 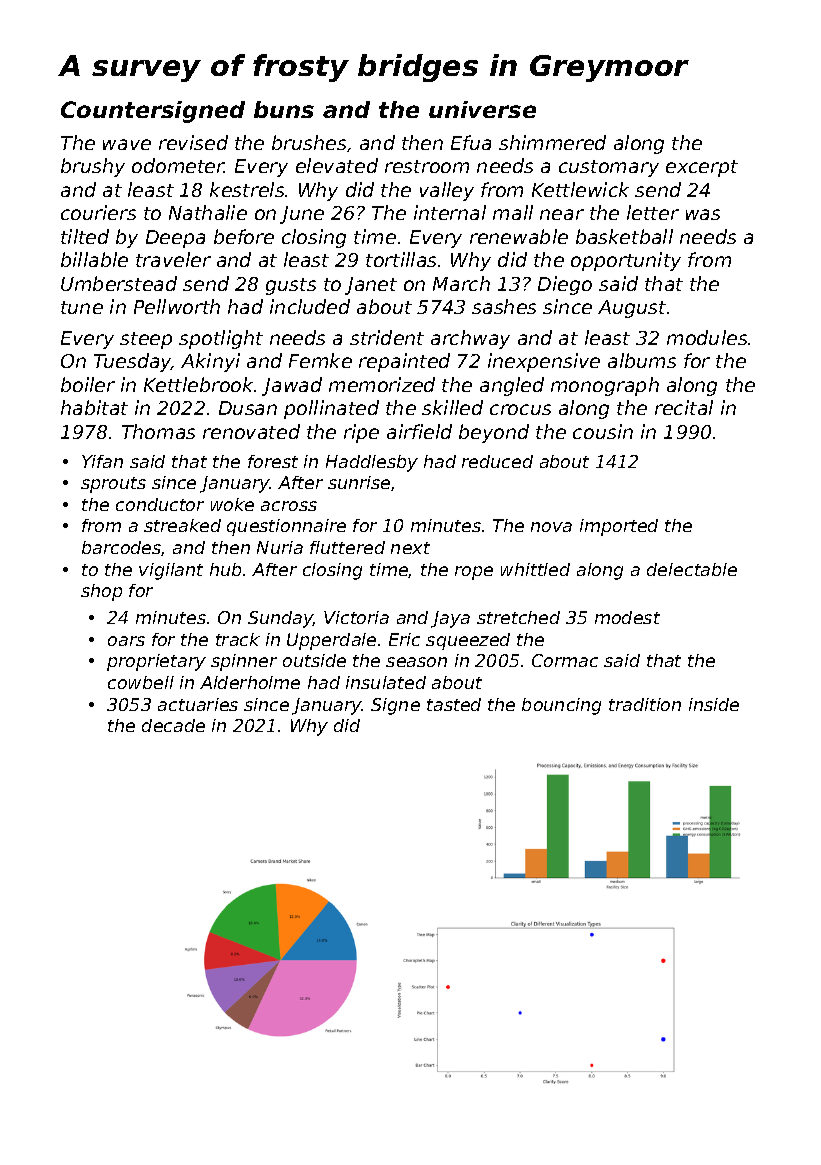 I want to click on internal, so click(x=450, y=212).
